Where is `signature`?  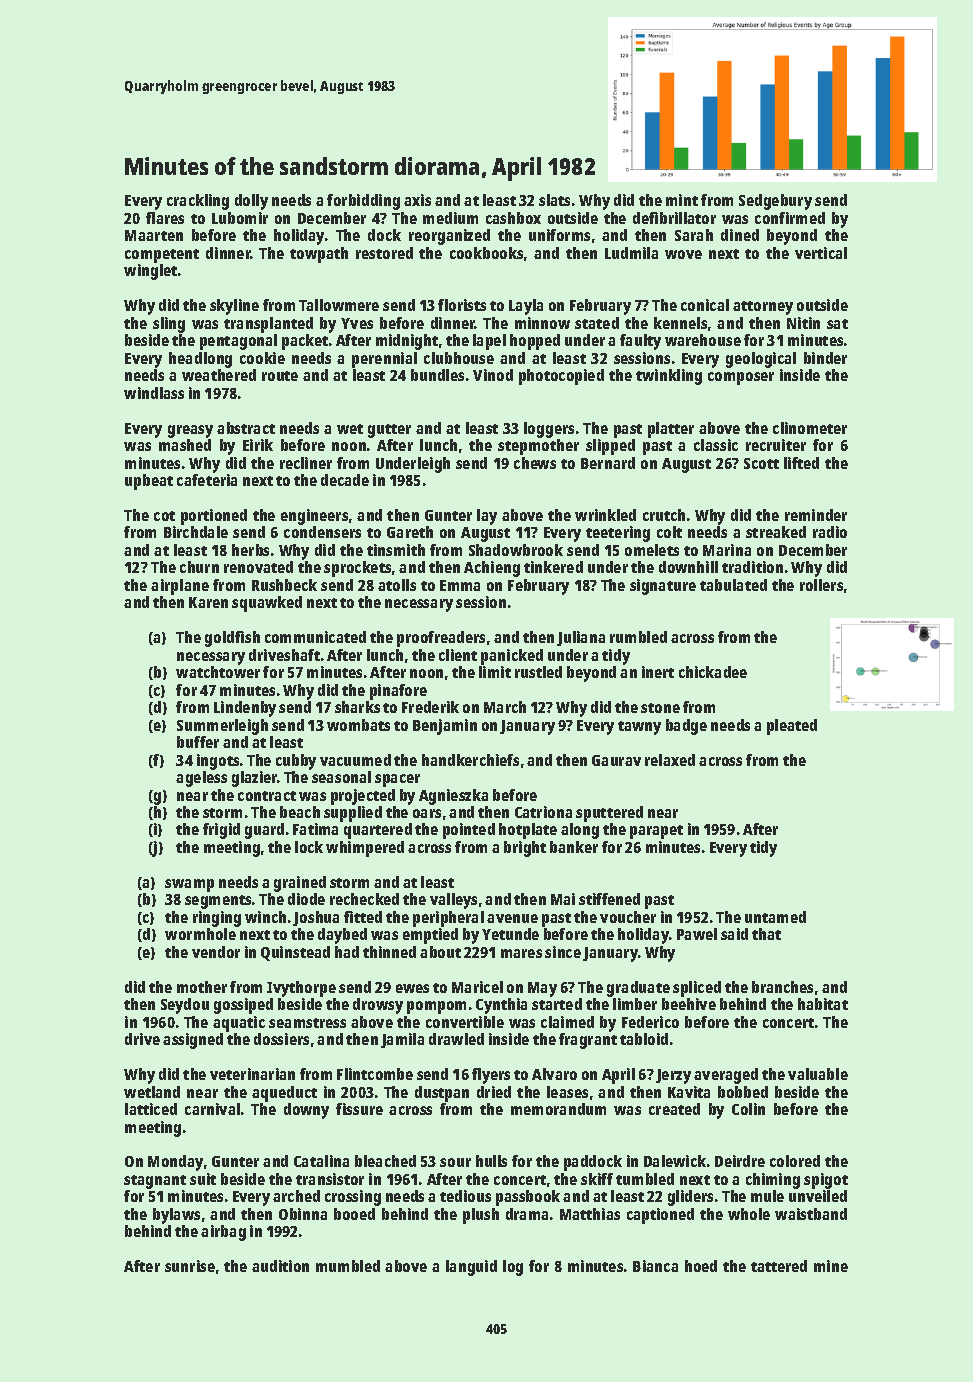
signature is located at coordinates (663, 587).
